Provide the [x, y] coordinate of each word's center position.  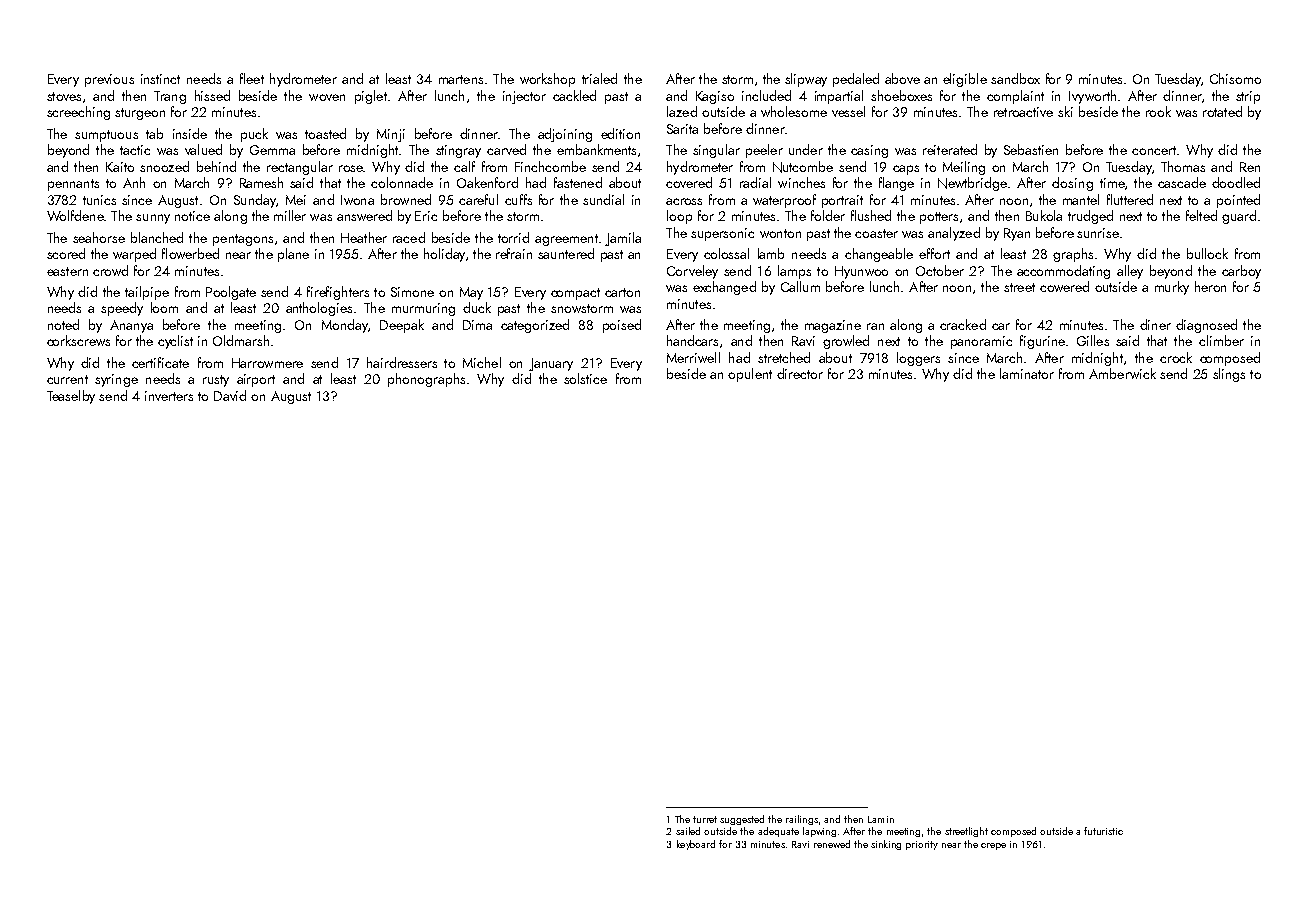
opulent [750, 375]
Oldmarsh [241, 340]
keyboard [696, 845]
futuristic [1103, 831]
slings [1229, 375]
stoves [64, 96]
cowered [1064, 286]
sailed [688, 831]
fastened [578, 182]
